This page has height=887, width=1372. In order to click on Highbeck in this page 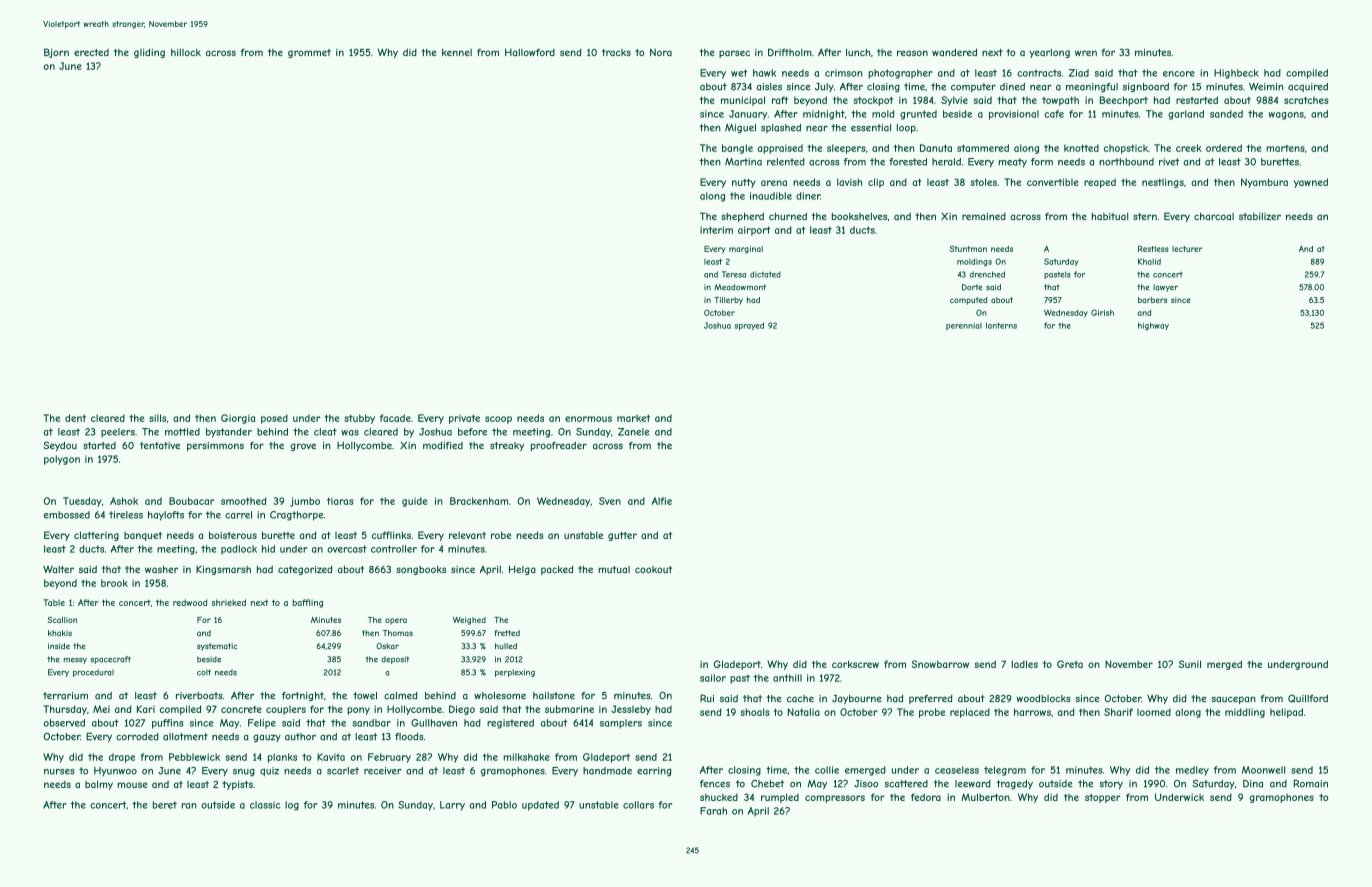, I will do `click(1236, 74)`.
